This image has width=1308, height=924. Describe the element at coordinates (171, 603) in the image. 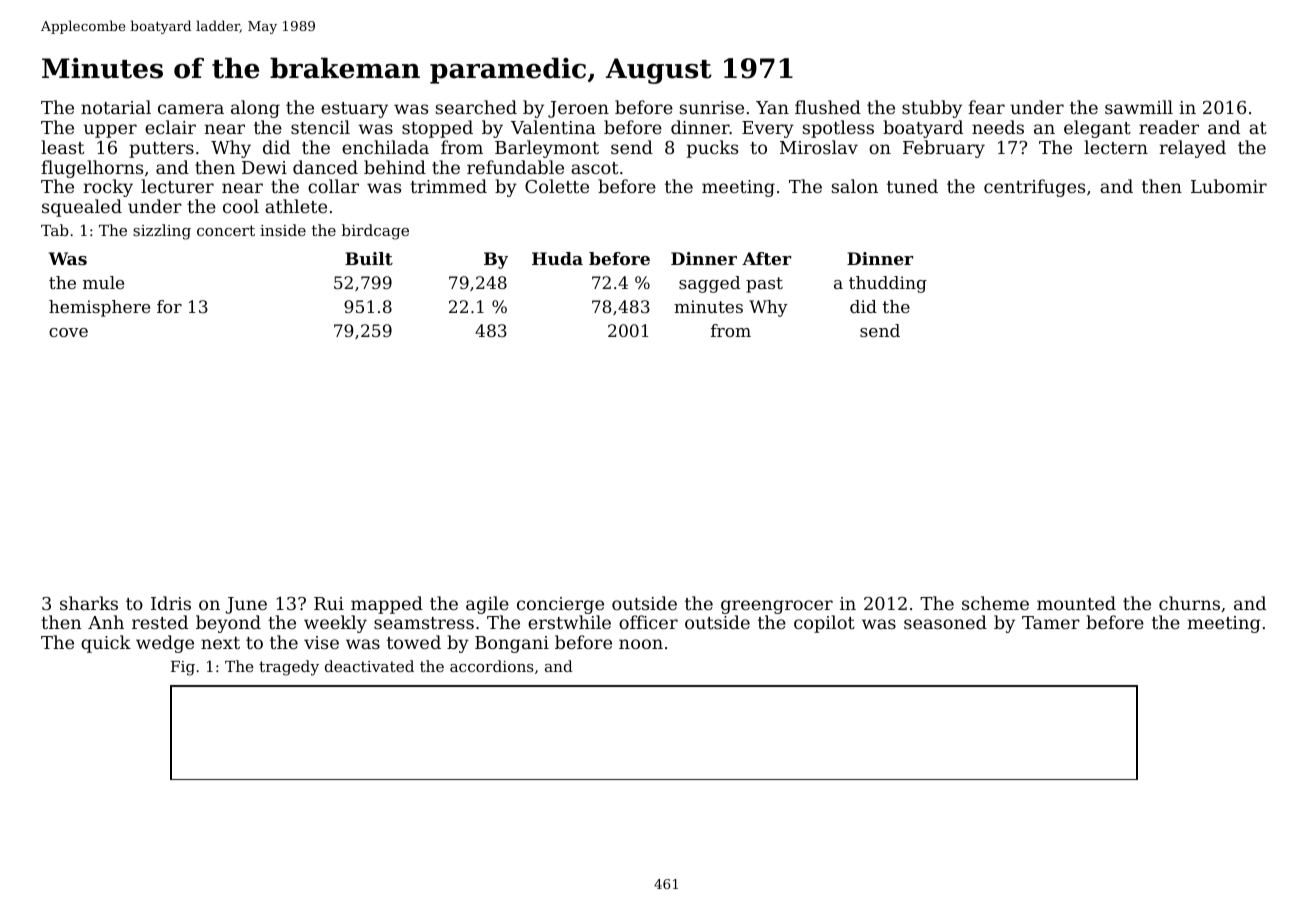

I see `Idris` at that location.
